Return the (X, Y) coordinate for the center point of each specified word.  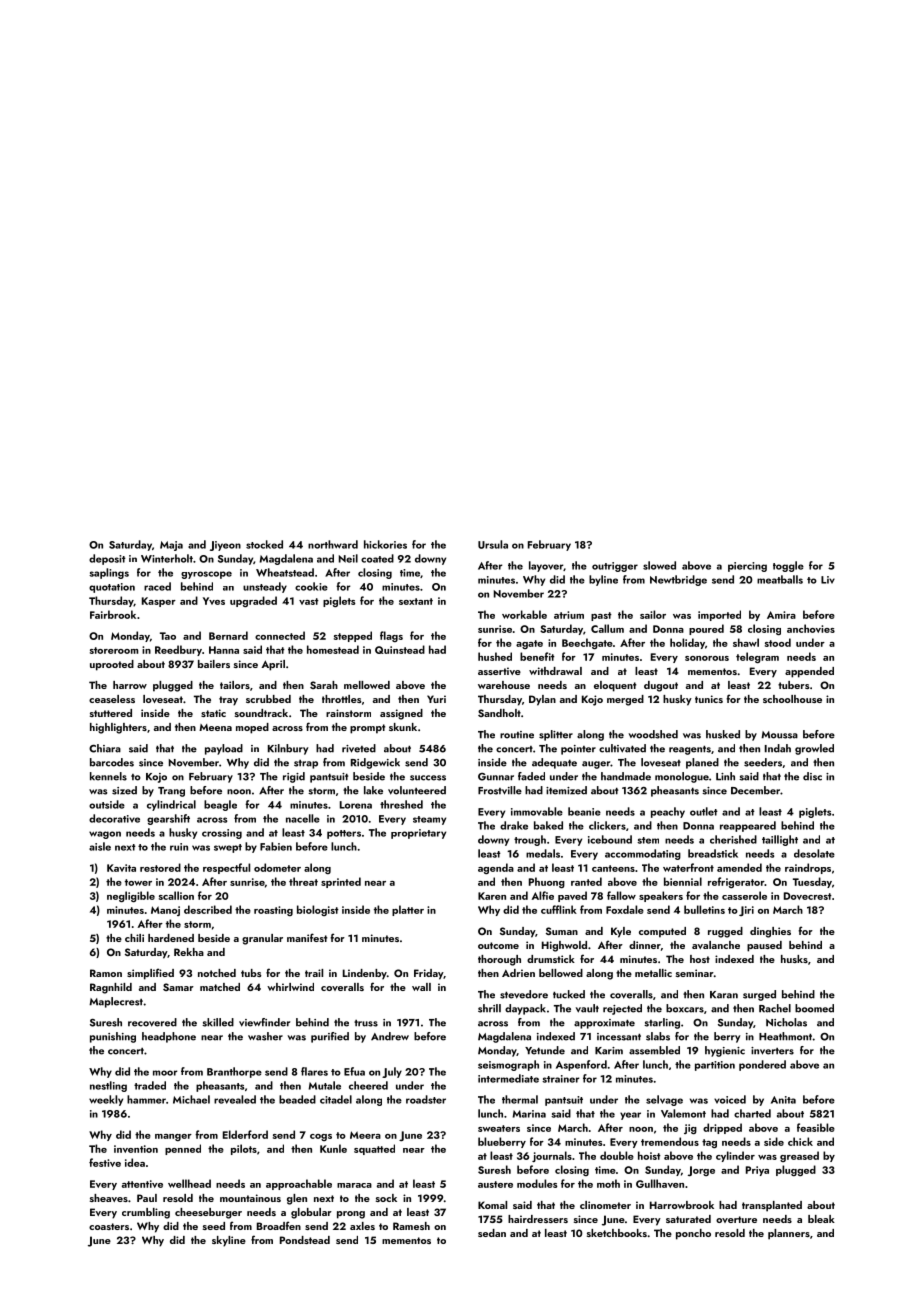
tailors (235, 685)
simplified (150, 974)
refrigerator (736, 882)
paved (572, 896)
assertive (499, 671)
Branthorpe (234, 1072)
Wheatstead (285, 572)
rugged (725, 932)
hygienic (725, 1051)
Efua (354, 1071)
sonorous (707, 658)
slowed (659, 565)
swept (228, 848)
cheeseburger (208, 1213)
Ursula (493, 544)
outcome (498, 945)
